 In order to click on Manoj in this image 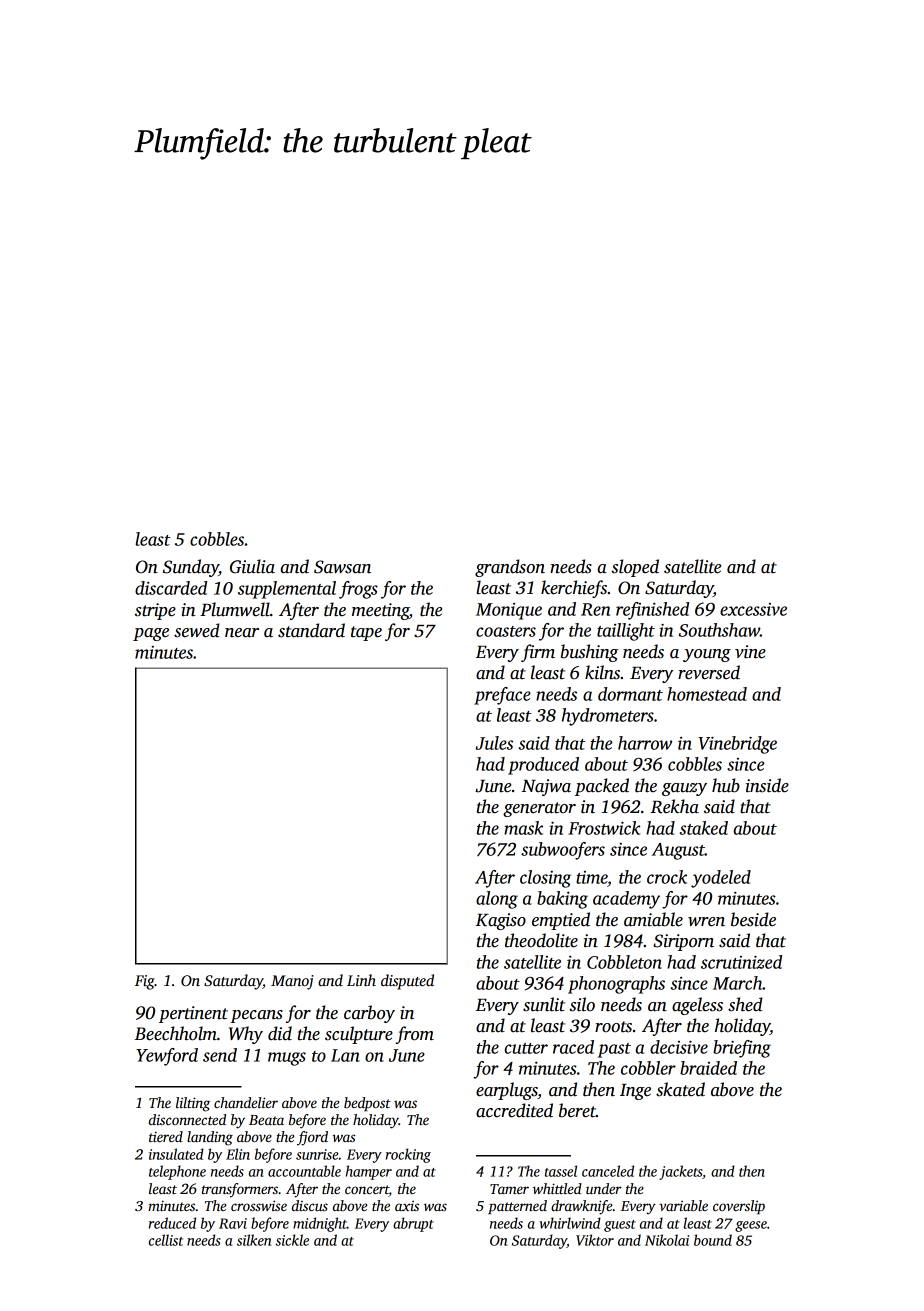, I will do `click(292, 982)`.
